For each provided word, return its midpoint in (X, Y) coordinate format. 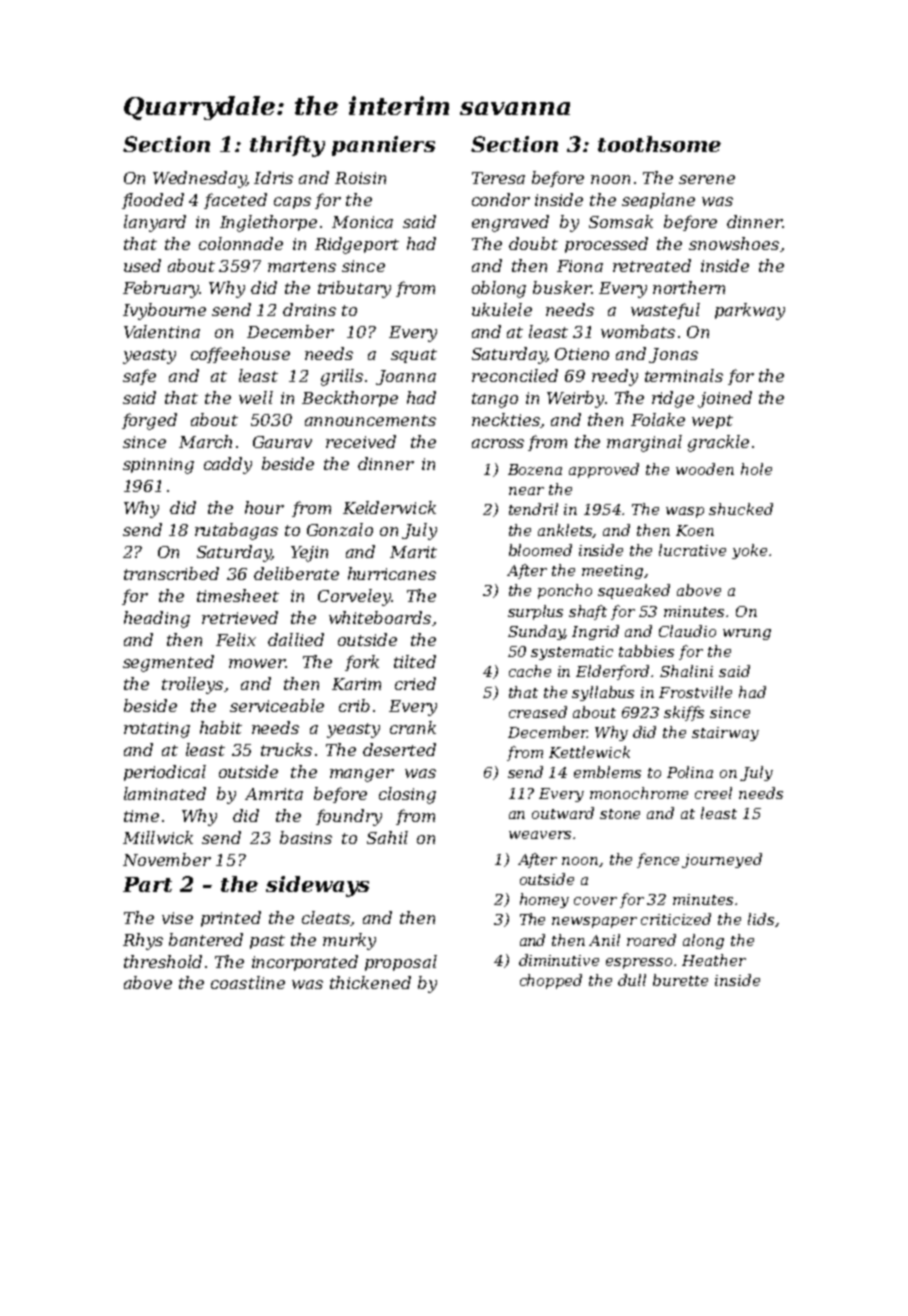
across (498, 443)
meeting (612, 572)
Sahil (387, 837)
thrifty (287, 146)
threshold (163, 961)
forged (149, 421)
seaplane (658, 201)
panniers (383, 146)
